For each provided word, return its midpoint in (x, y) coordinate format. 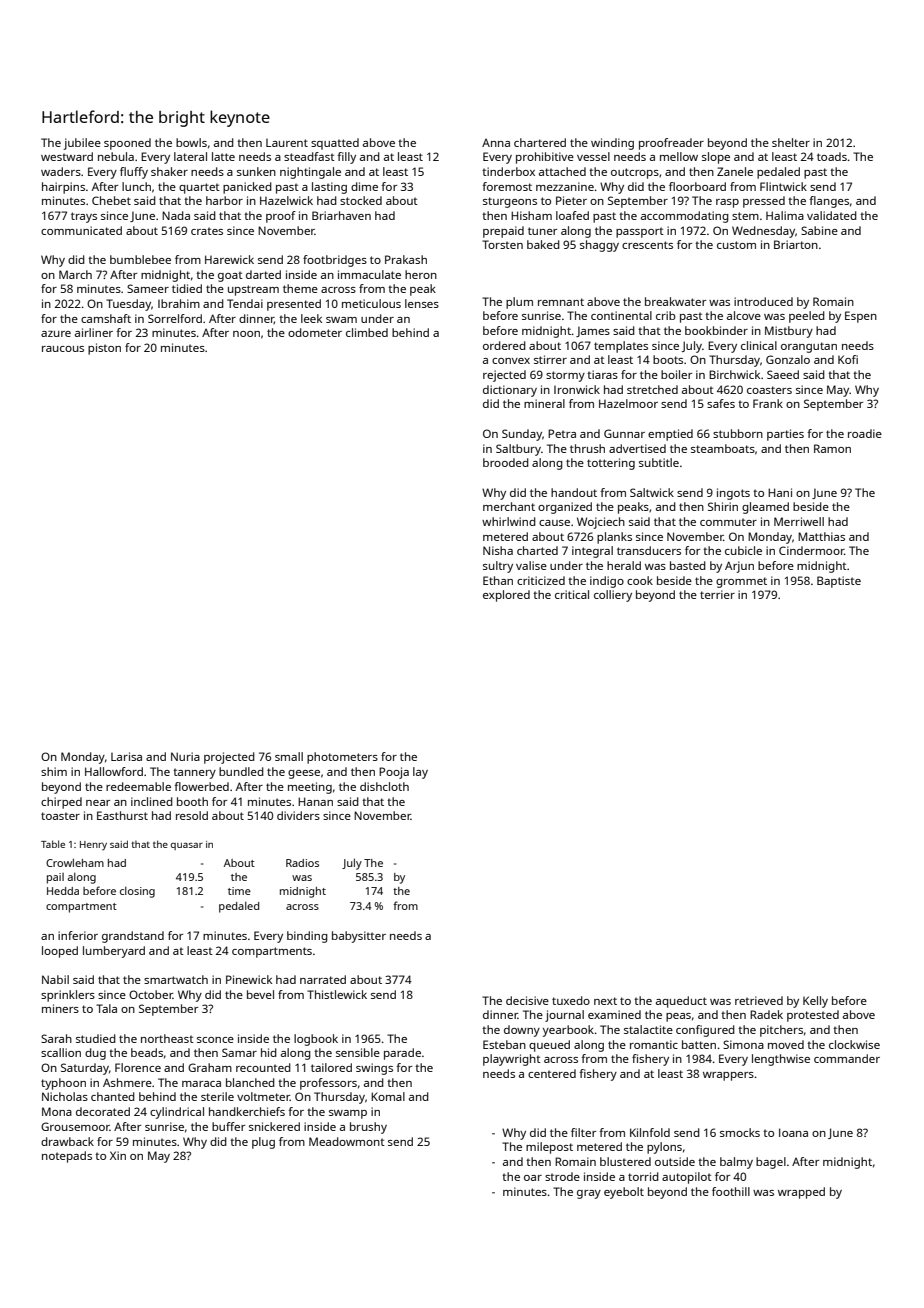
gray (589, 1194)
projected (229, 758)
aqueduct (681, 1002)
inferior (78, 935)
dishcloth (384, 786)
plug (263, 1143)
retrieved (759, 1000)
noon (246, 334)
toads (832, 156)
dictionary (510, 391)
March (75, 274)
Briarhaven (341, 215)
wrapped (801, 1193)
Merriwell (799, 521)
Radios (302, 863)
